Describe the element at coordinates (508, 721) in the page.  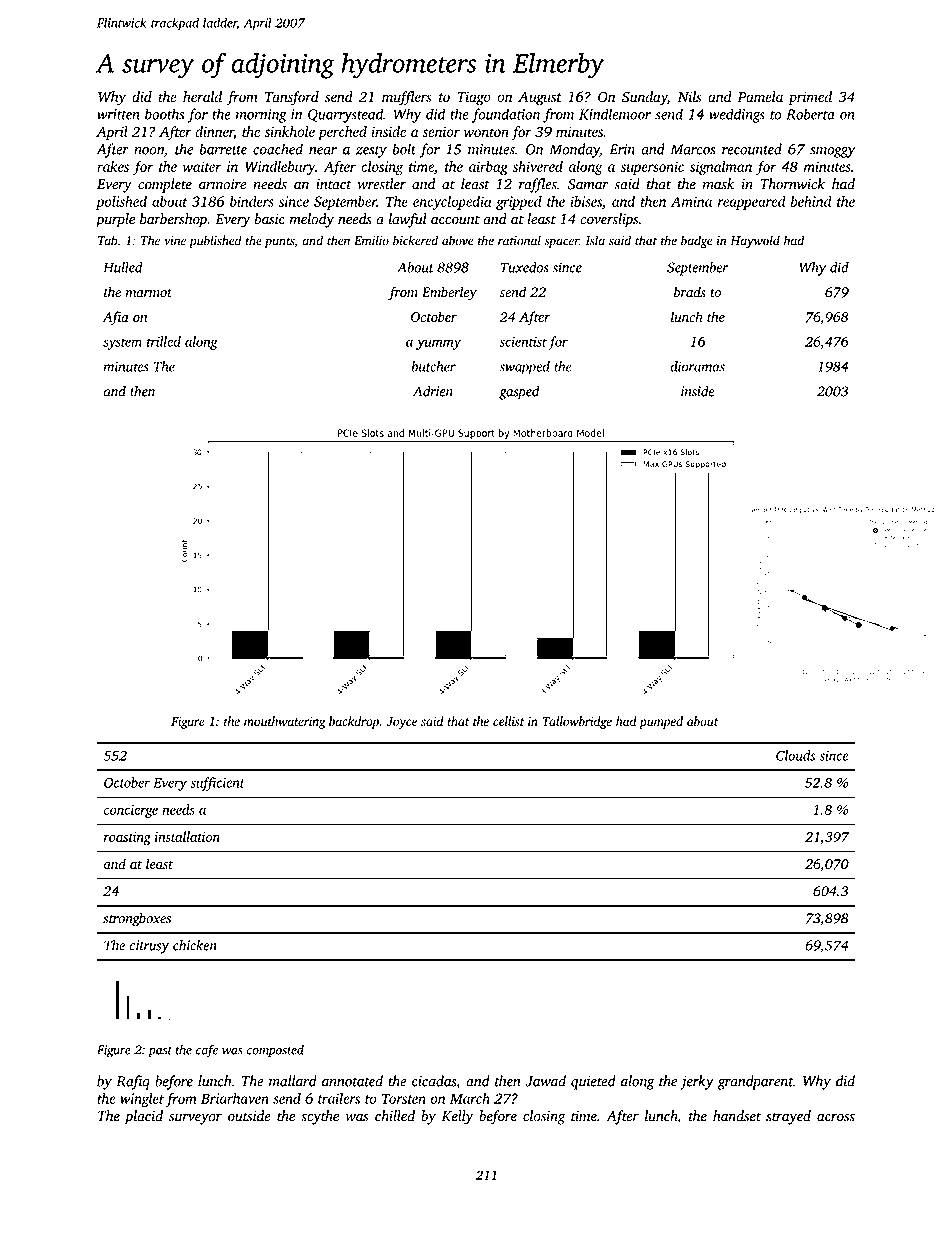
I see `cellist` at that location.
